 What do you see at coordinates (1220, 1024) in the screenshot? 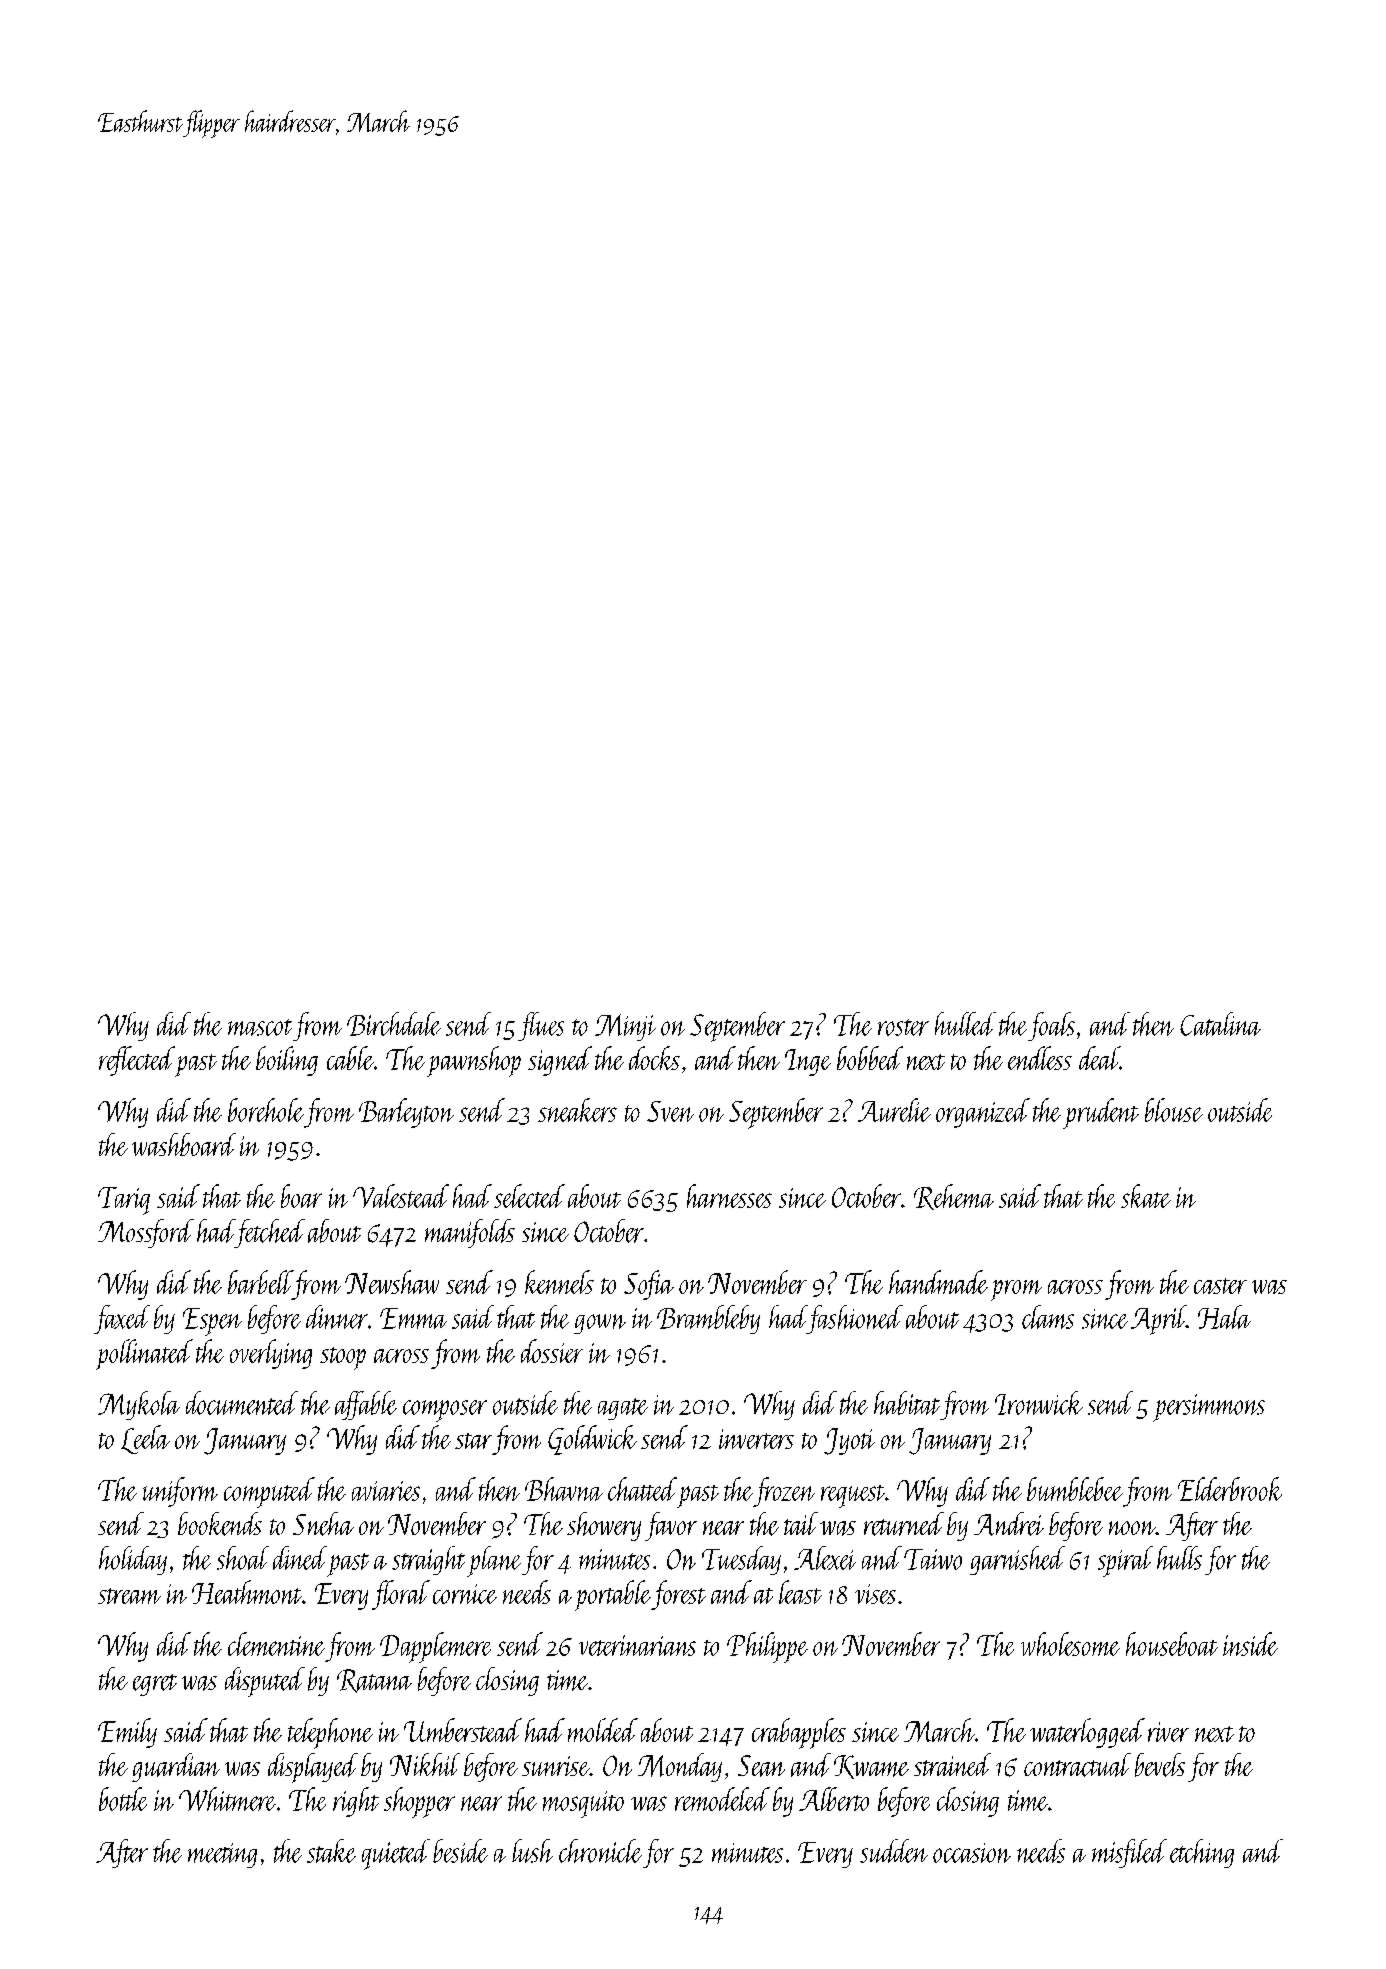
I see `Catalina` at bounding box center [1220, 1024].
